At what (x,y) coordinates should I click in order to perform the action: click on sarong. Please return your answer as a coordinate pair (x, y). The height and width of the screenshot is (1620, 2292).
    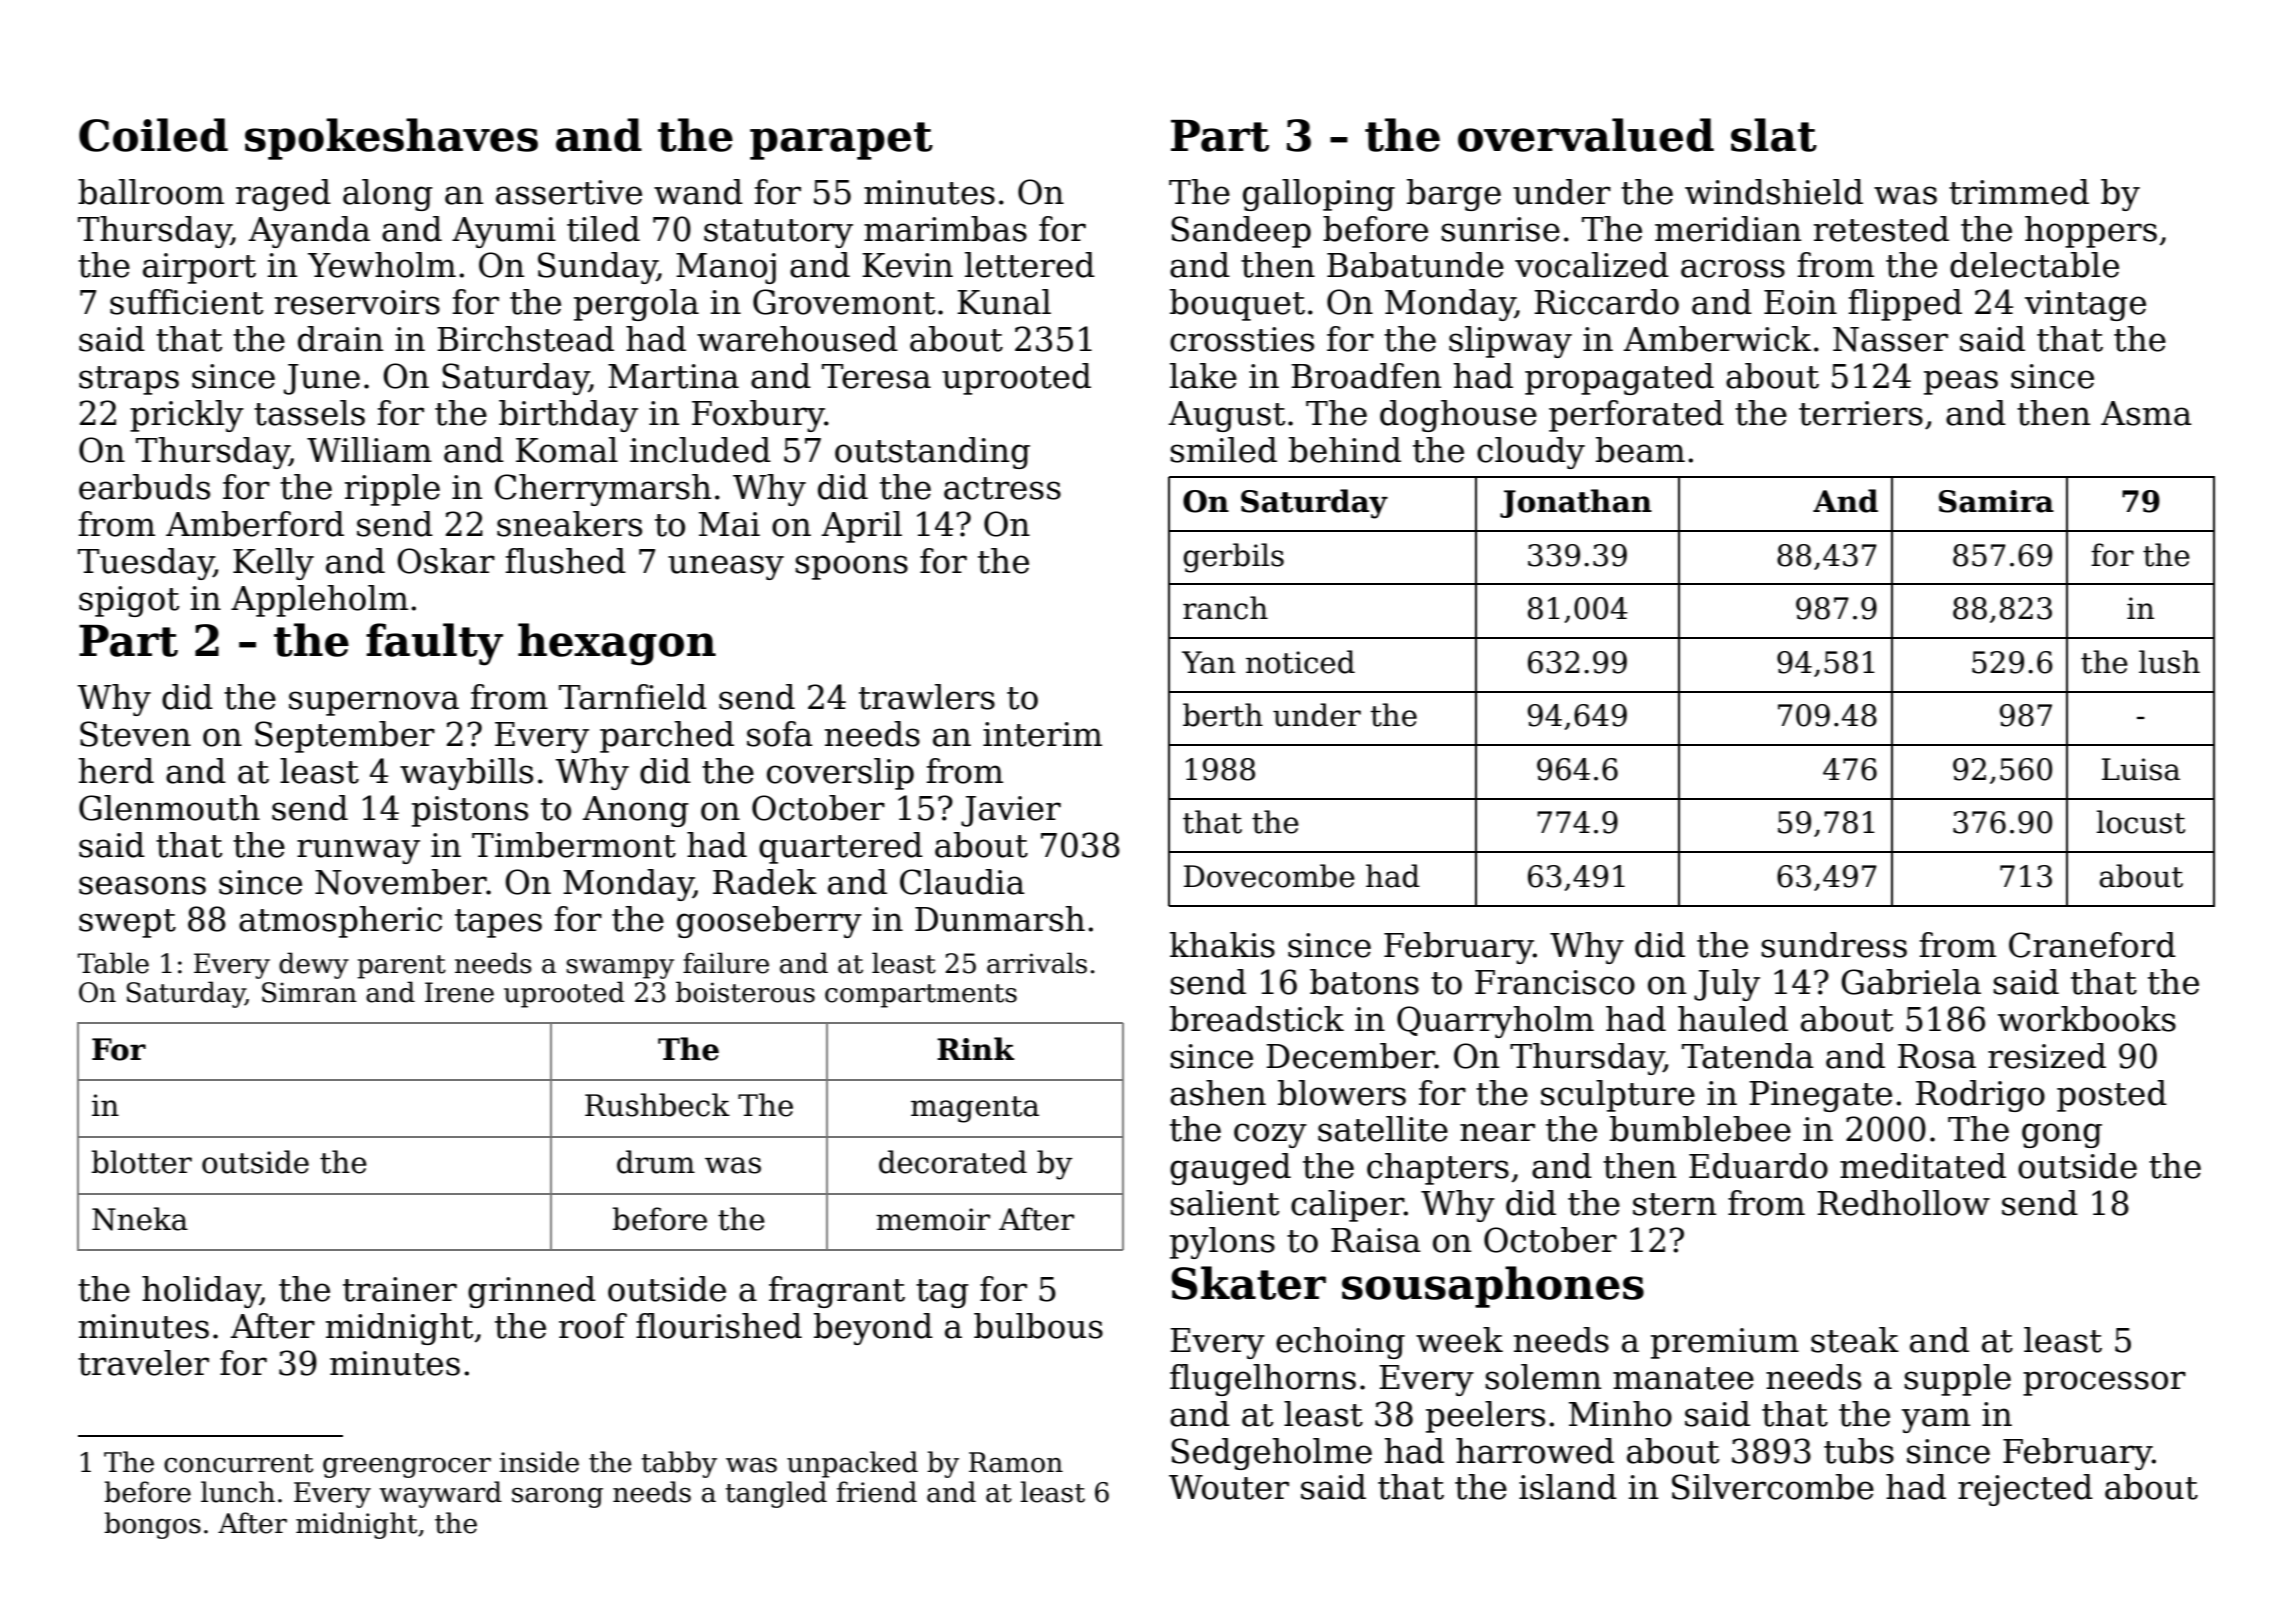
    Looking at the image, I should click on (557, 1498).
